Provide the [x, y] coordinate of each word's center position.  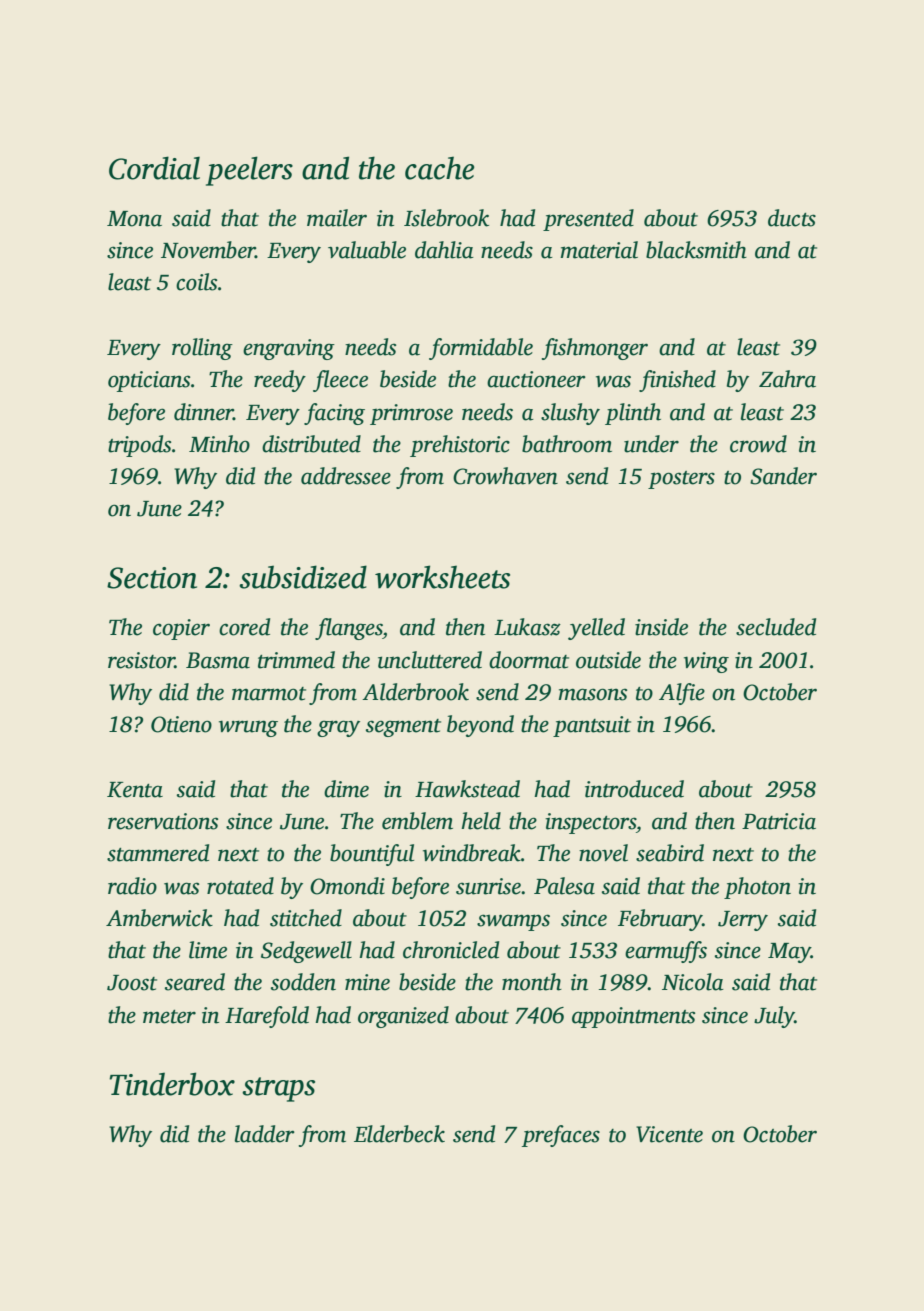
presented [588, 220]
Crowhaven [505, 476]
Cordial [154, 168]
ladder [265, 1134]
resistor [141, 660]
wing [706, 662]
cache [439, 168]
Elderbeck [399, 1134]
